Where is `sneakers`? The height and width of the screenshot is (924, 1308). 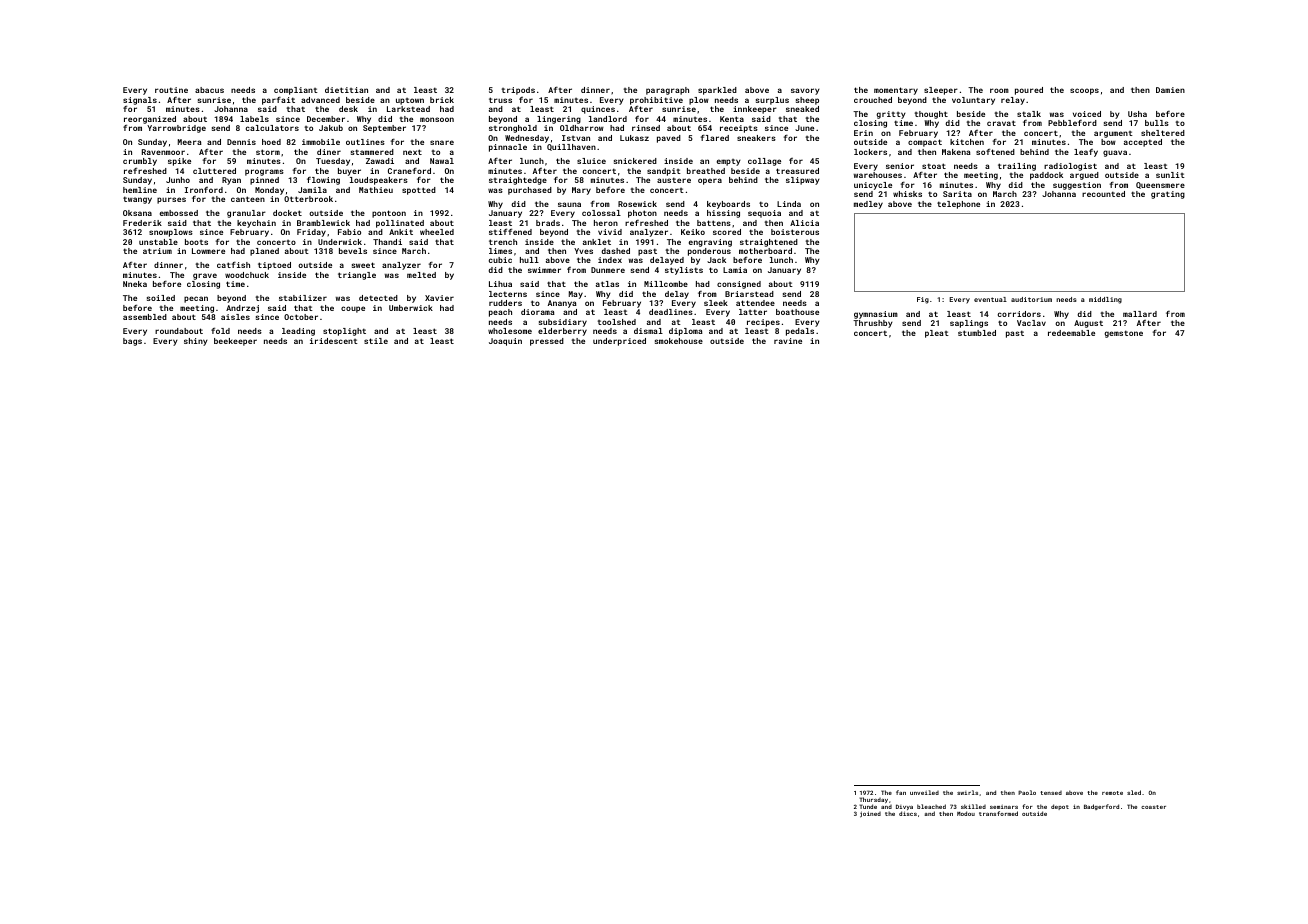
sneakers is located at coordinates (756, 138).
